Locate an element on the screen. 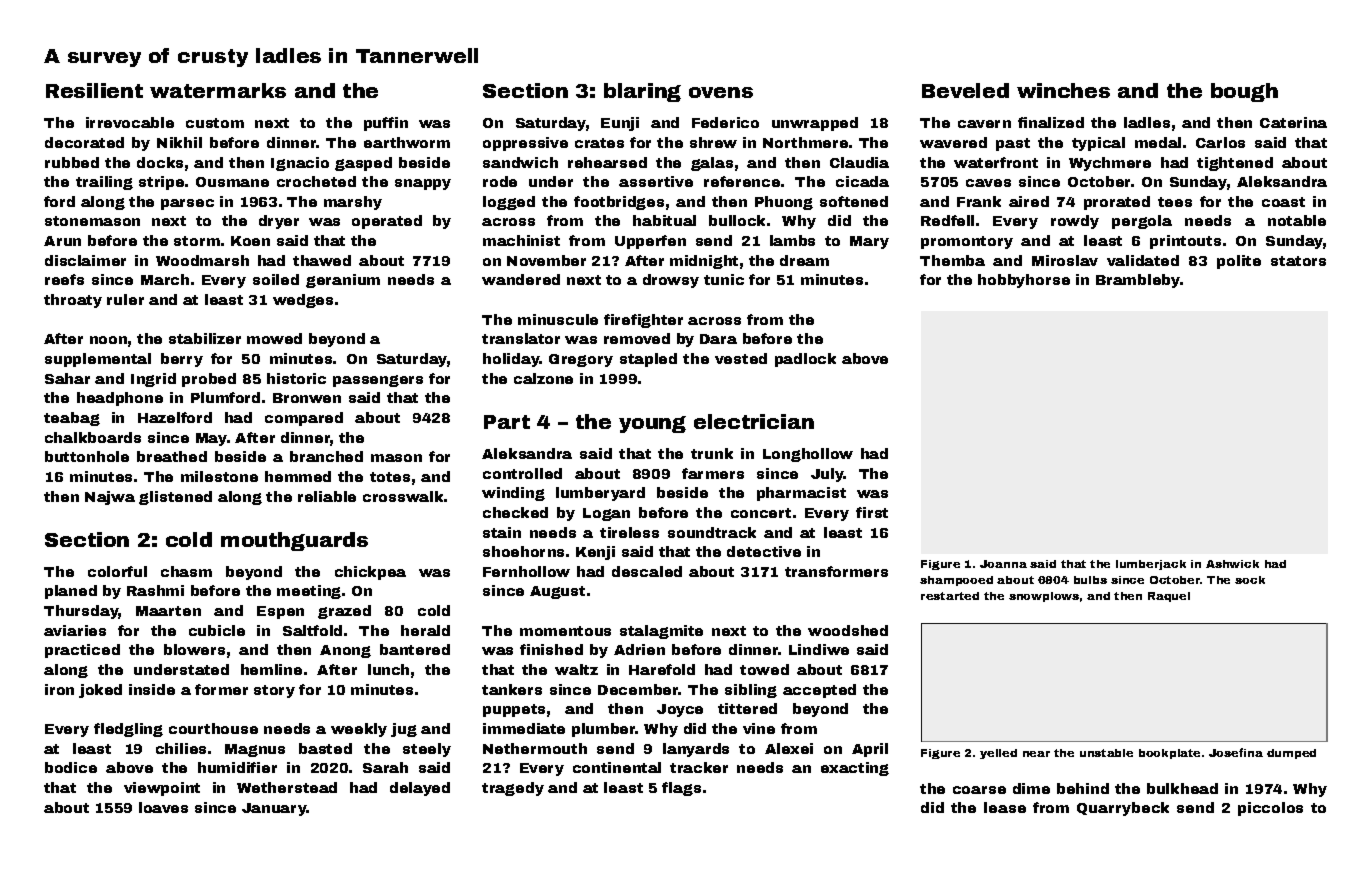  Ashwick is located at coordinates (1232, 564).
